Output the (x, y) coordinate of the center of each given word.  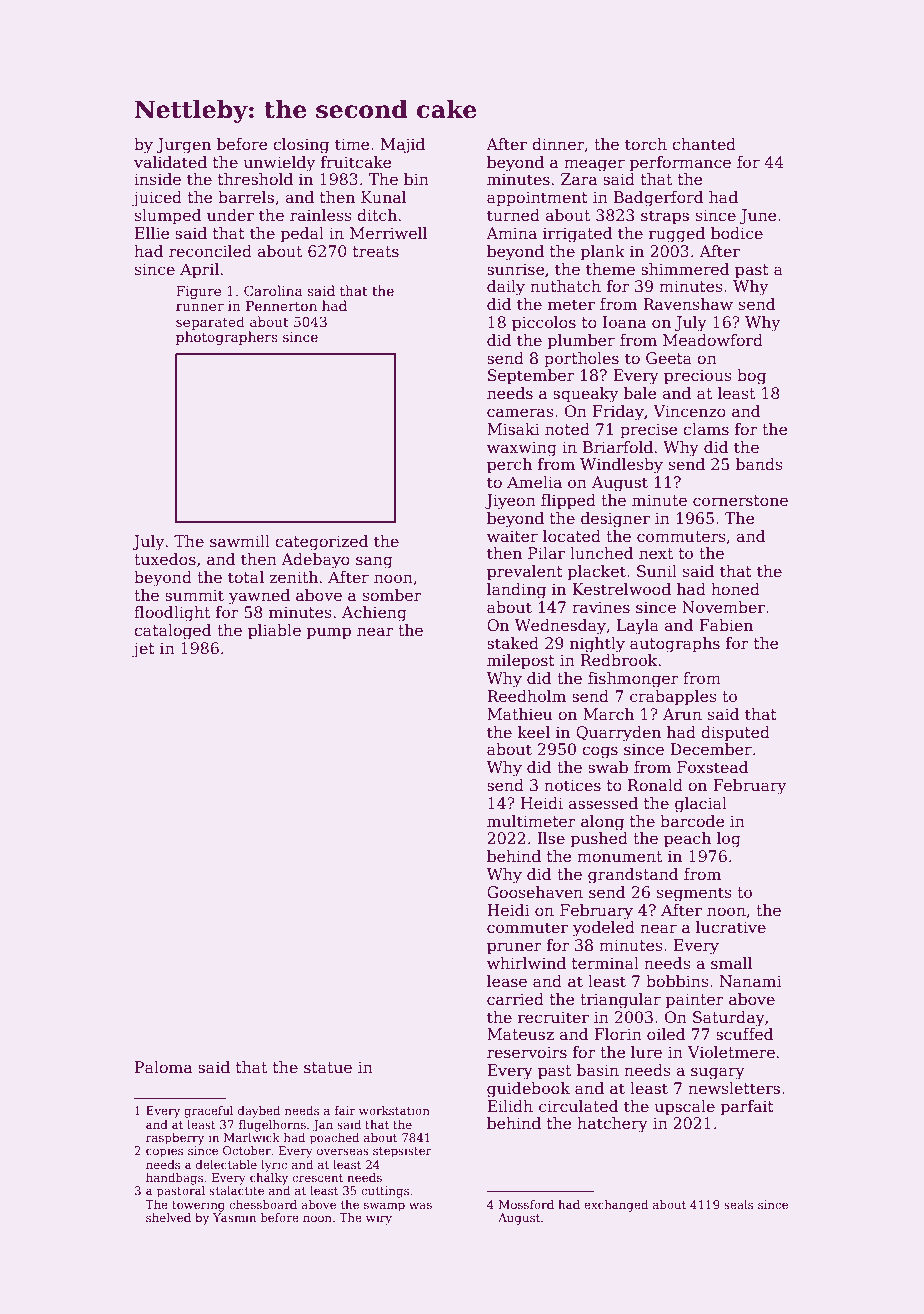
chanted (704, 144)
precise (648, 430)
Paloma (163, 1067)
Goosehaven (535, 892)
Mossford (526, 1204)
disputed (735, 733)
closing (301, 146)
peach (687, 839)
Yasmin (234, 1217)
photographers (227, 338)
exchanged (616, 1206)
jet (143, 650)
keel (534, 732)
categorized (321, 543)
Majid (403, 146)
